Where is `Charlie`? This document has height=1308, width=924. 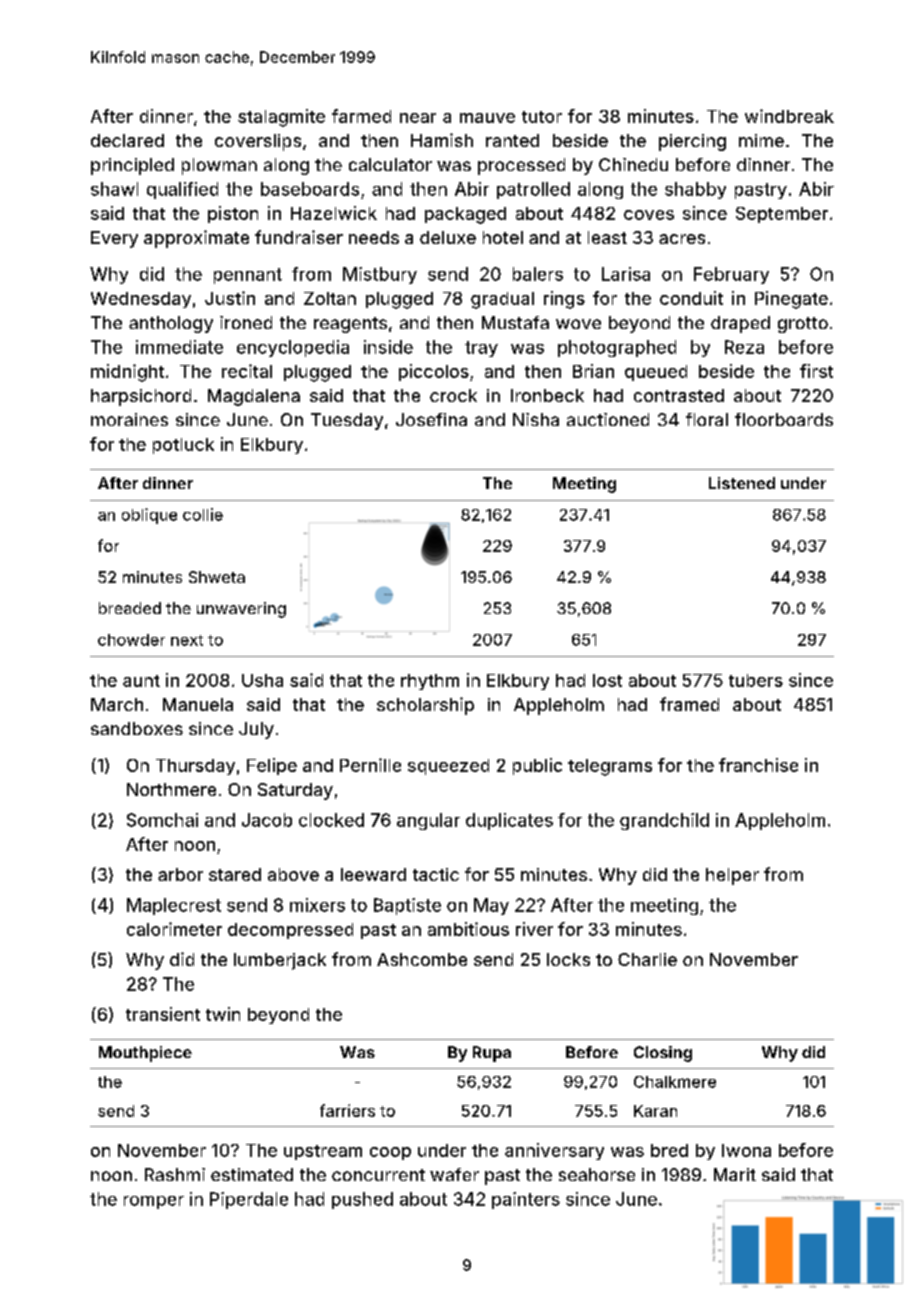
Charlie is located at coordinates (647, 959).
